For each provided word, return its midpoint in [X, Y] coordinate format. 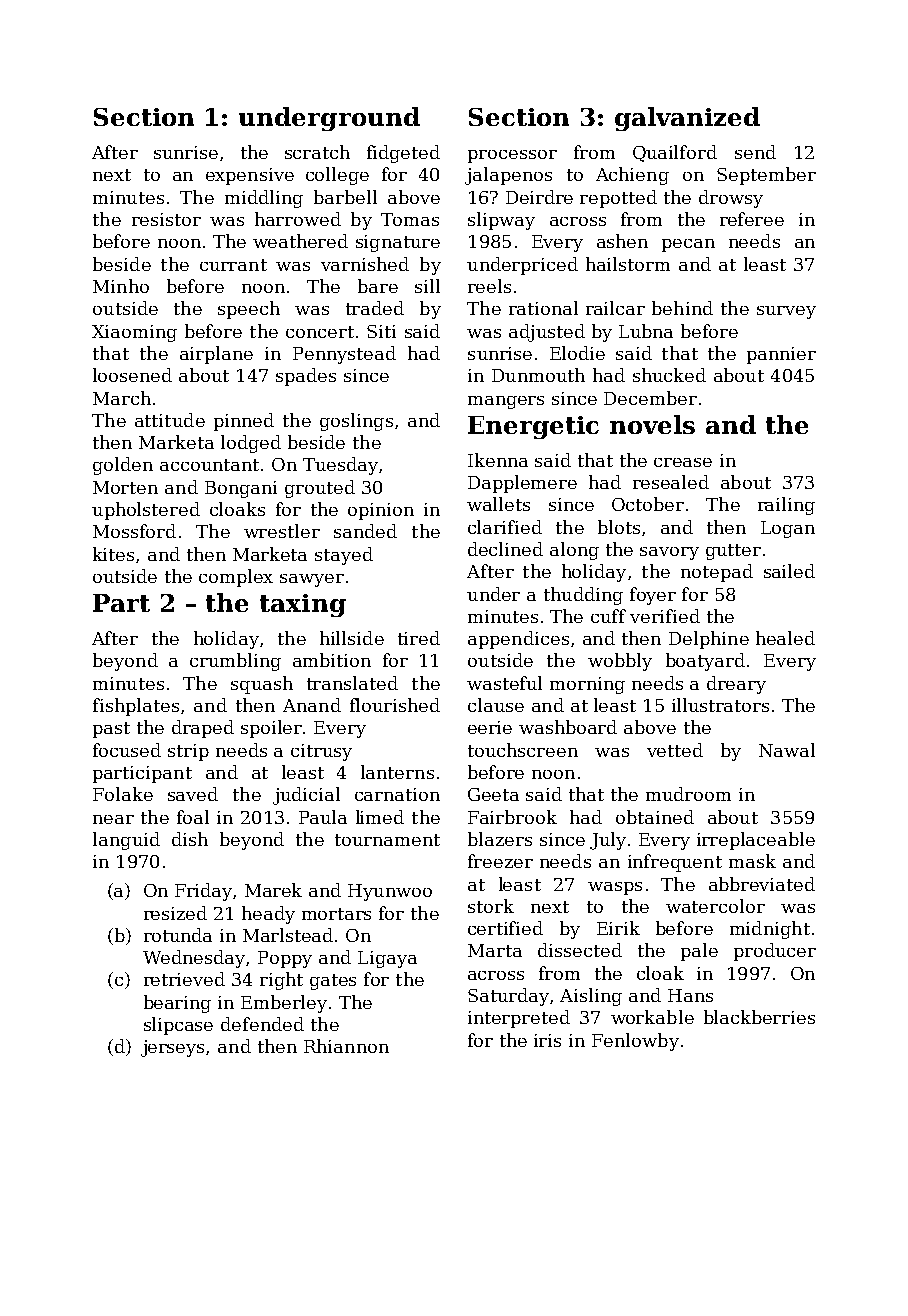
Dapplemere [522, 484]
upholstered [146, 511]
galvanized [687, 119]
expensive [250, 176]
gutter [733, 552]
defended [262, 1024]
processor [512, 156]
